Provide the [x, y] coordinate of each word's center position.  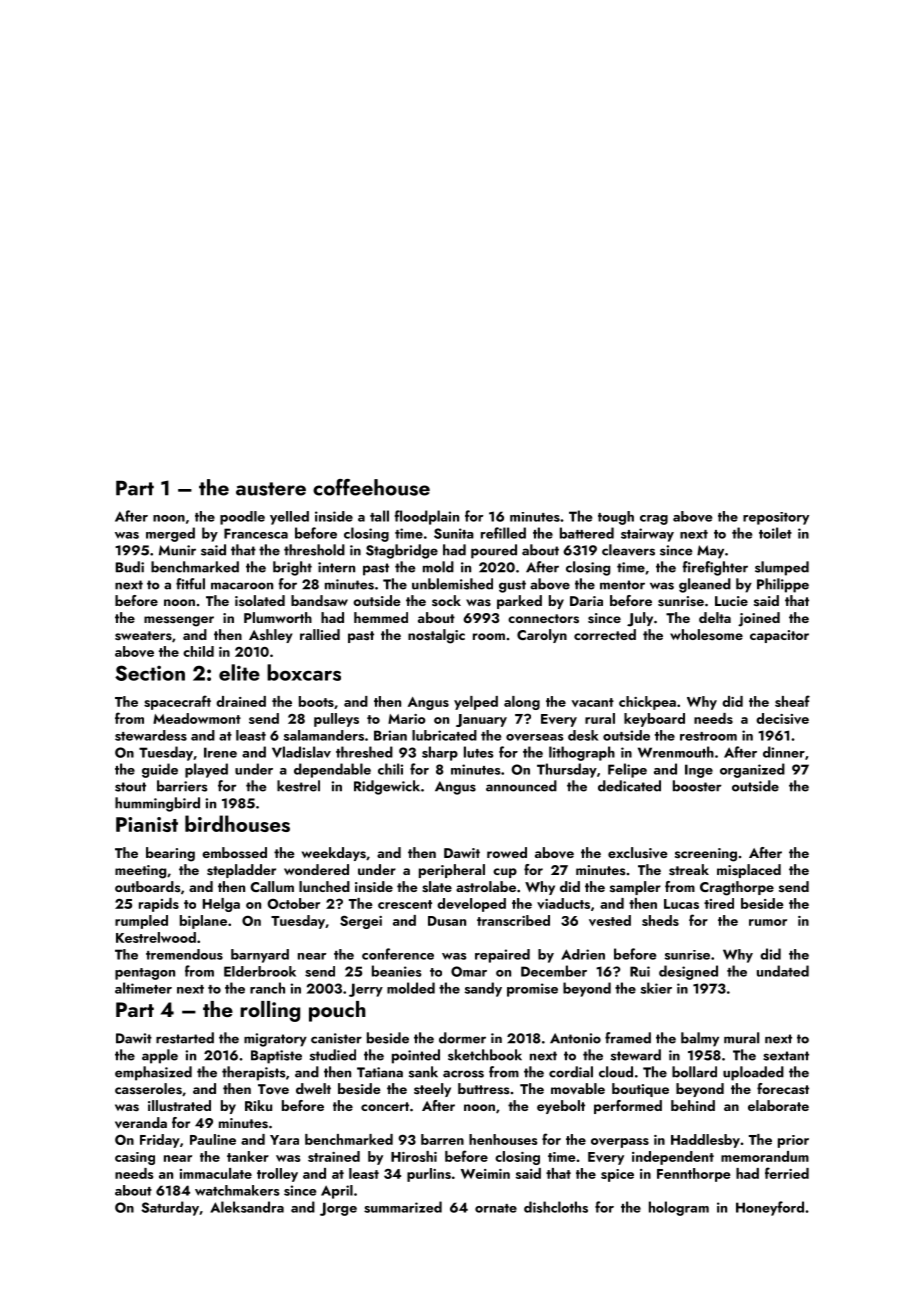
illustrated [179, 1106]
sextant [786, 1056]
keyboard [654, 720]
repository [776, 518]
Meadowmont [197, 718]
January [481, 720]
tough [616, 518]
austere [271, 489]
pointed [416, 1056]
